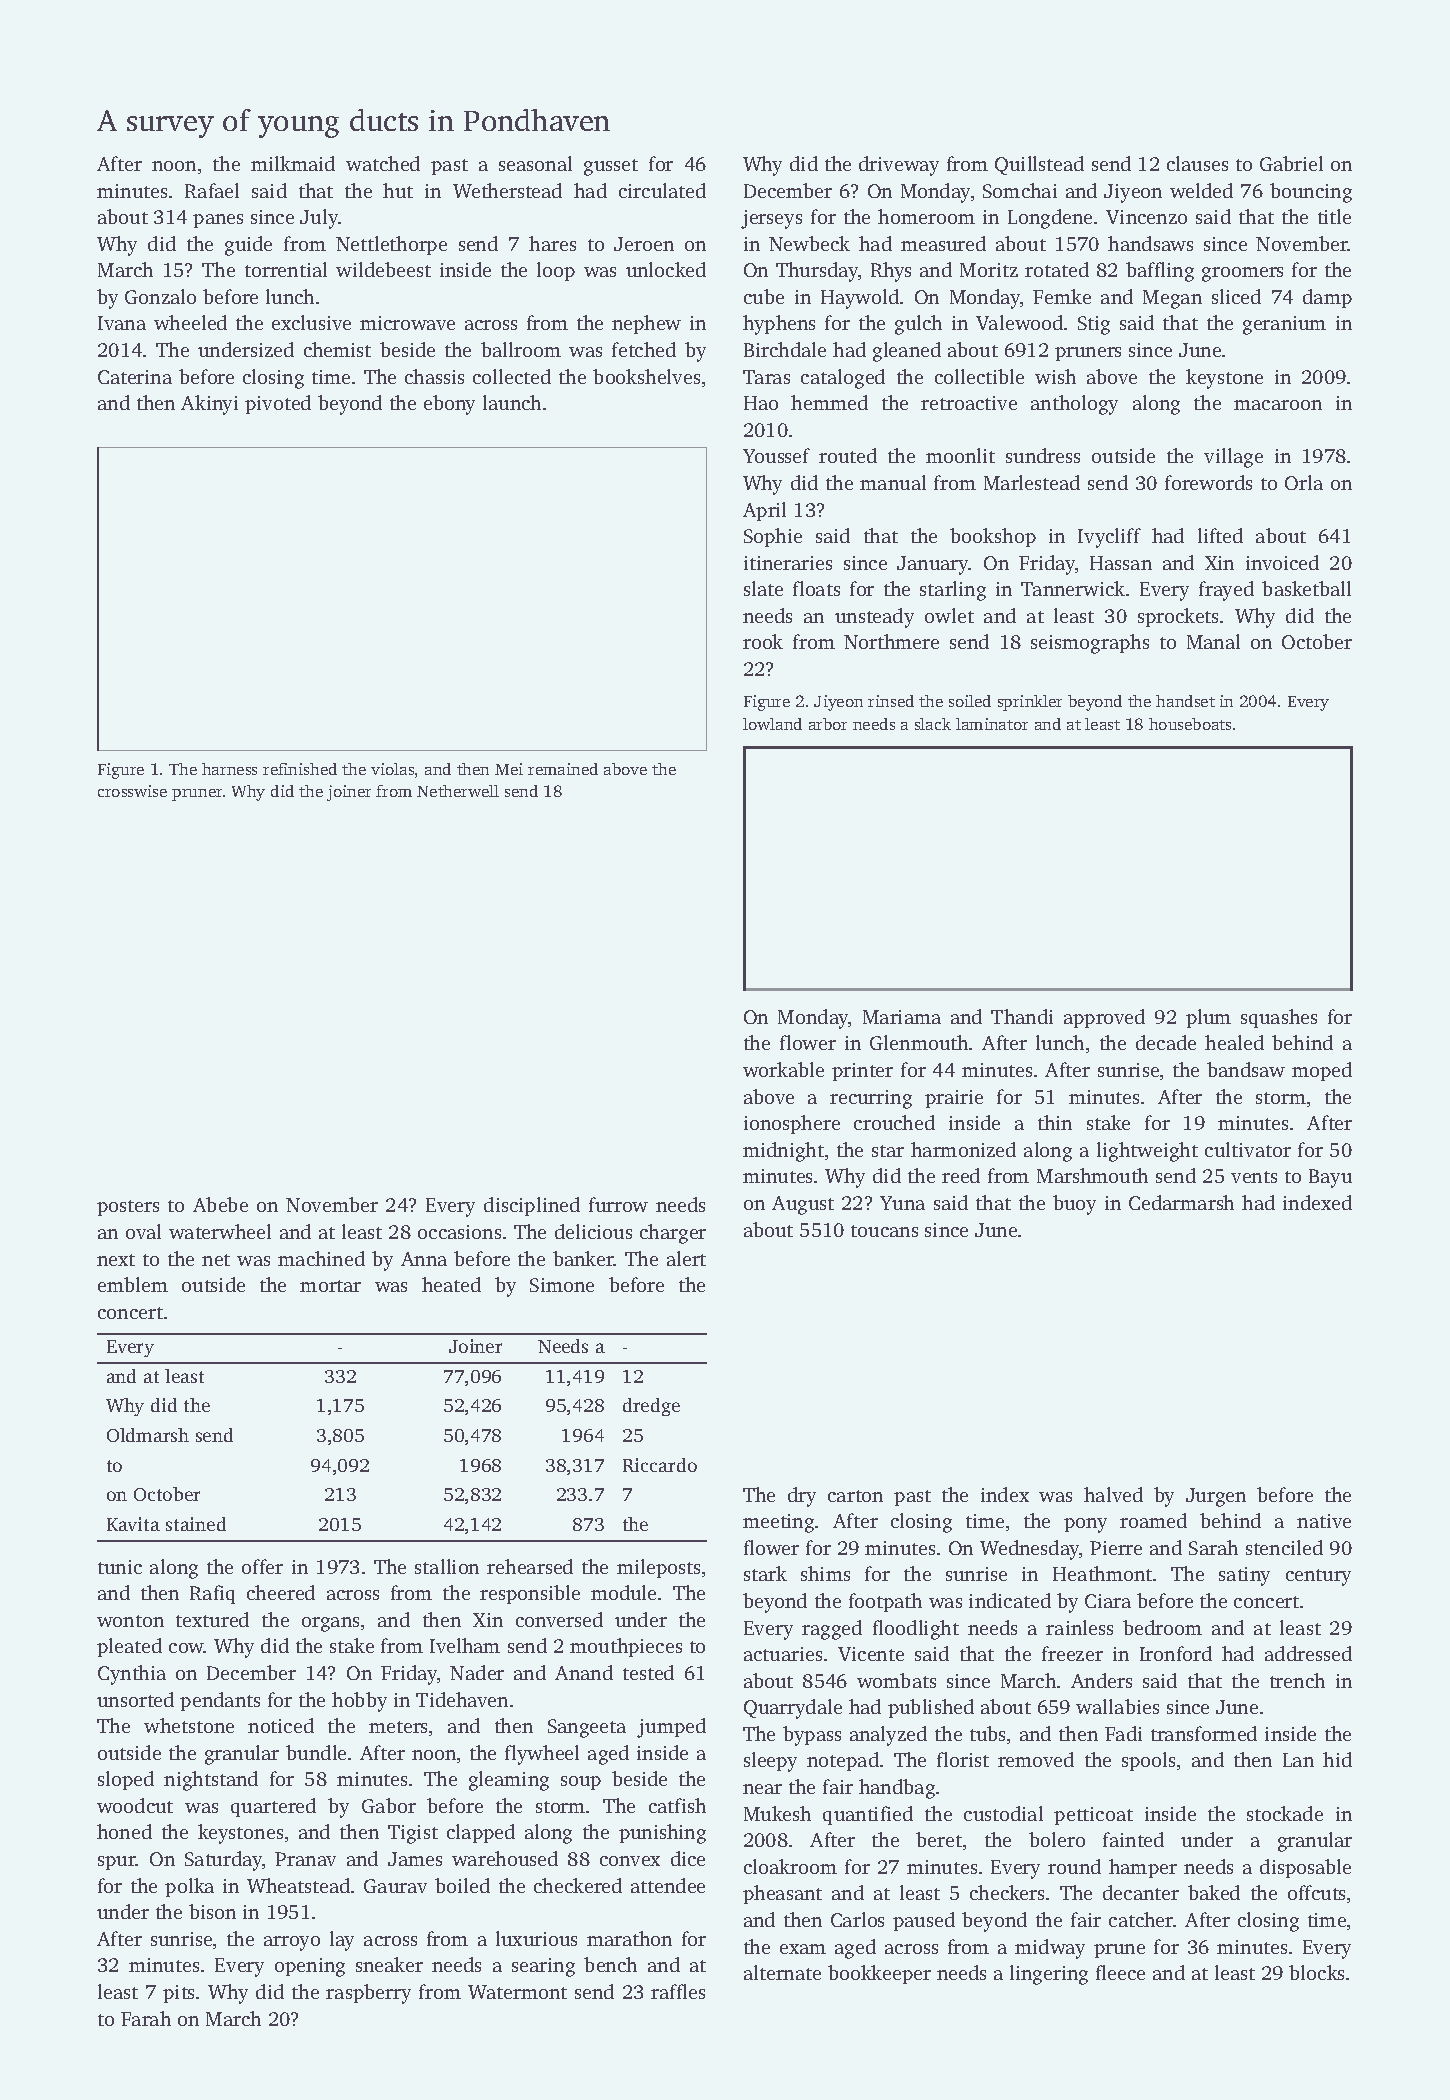  I want to click on clauses, so click(1197, 163).
